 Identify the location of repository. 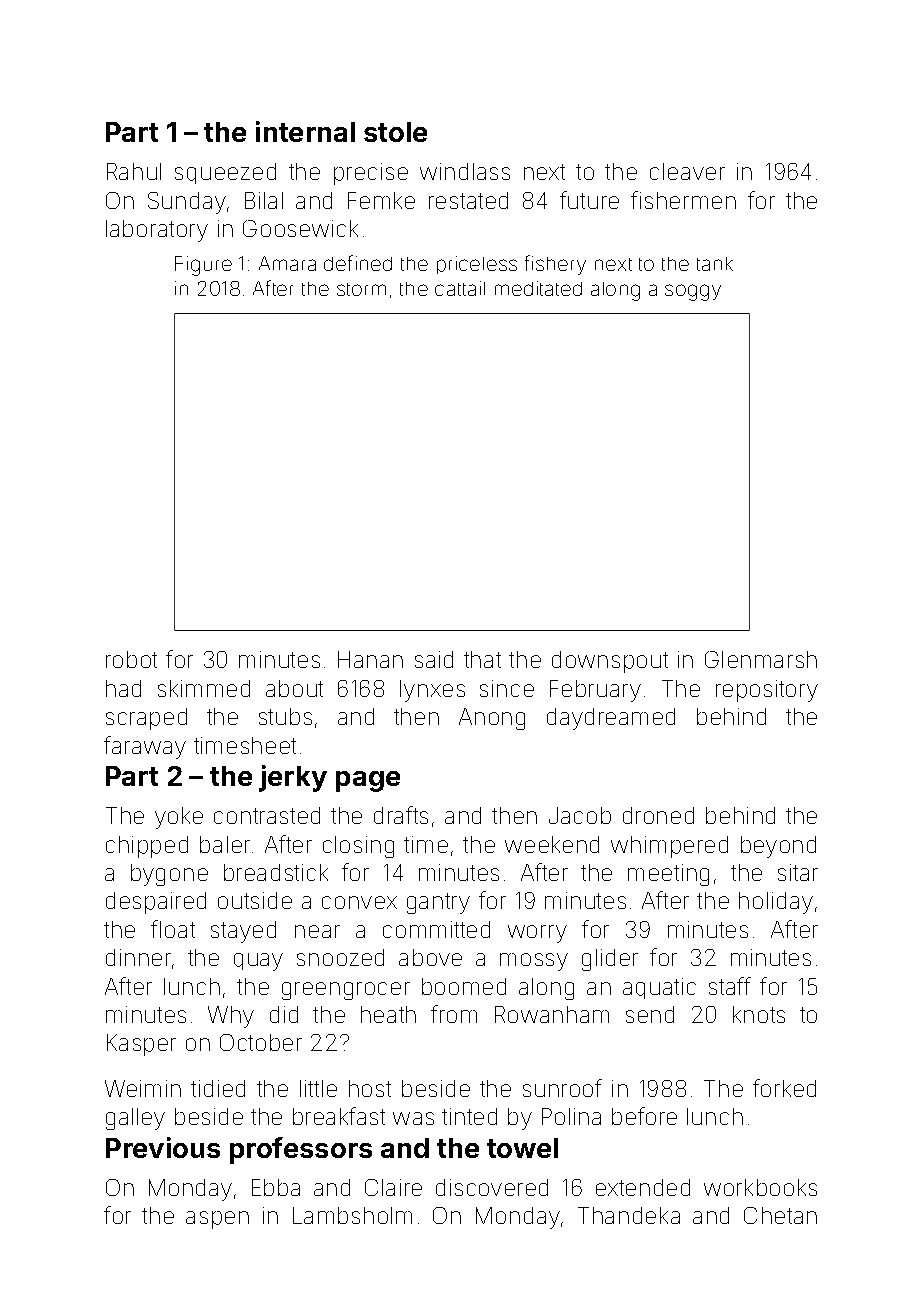
(767, 691).
